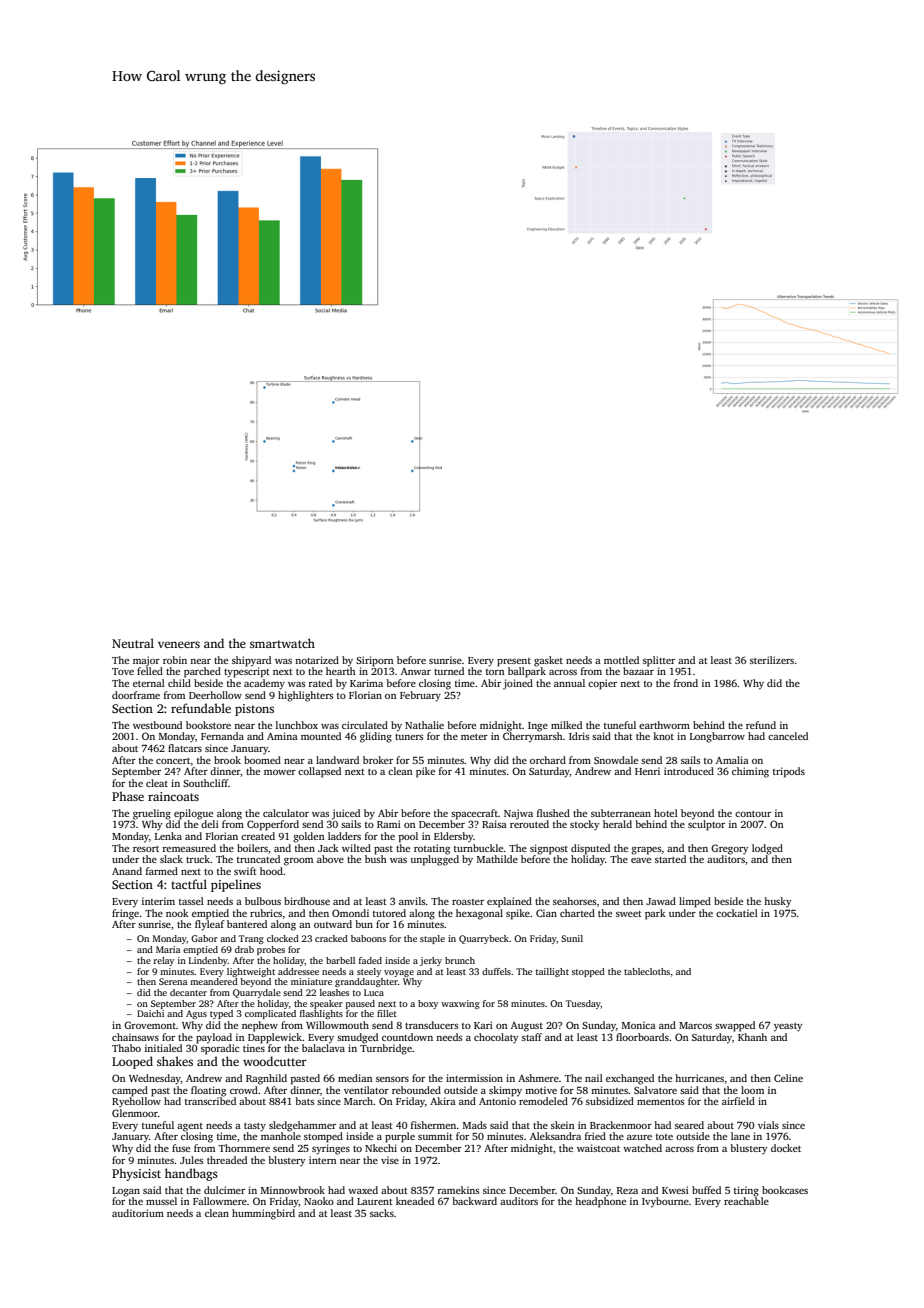 Image resolution: width=924 pixels, height=1308 pixels. Describe the element at coordinates (222, 736) in the page. I see `Fernanda` at that location.
